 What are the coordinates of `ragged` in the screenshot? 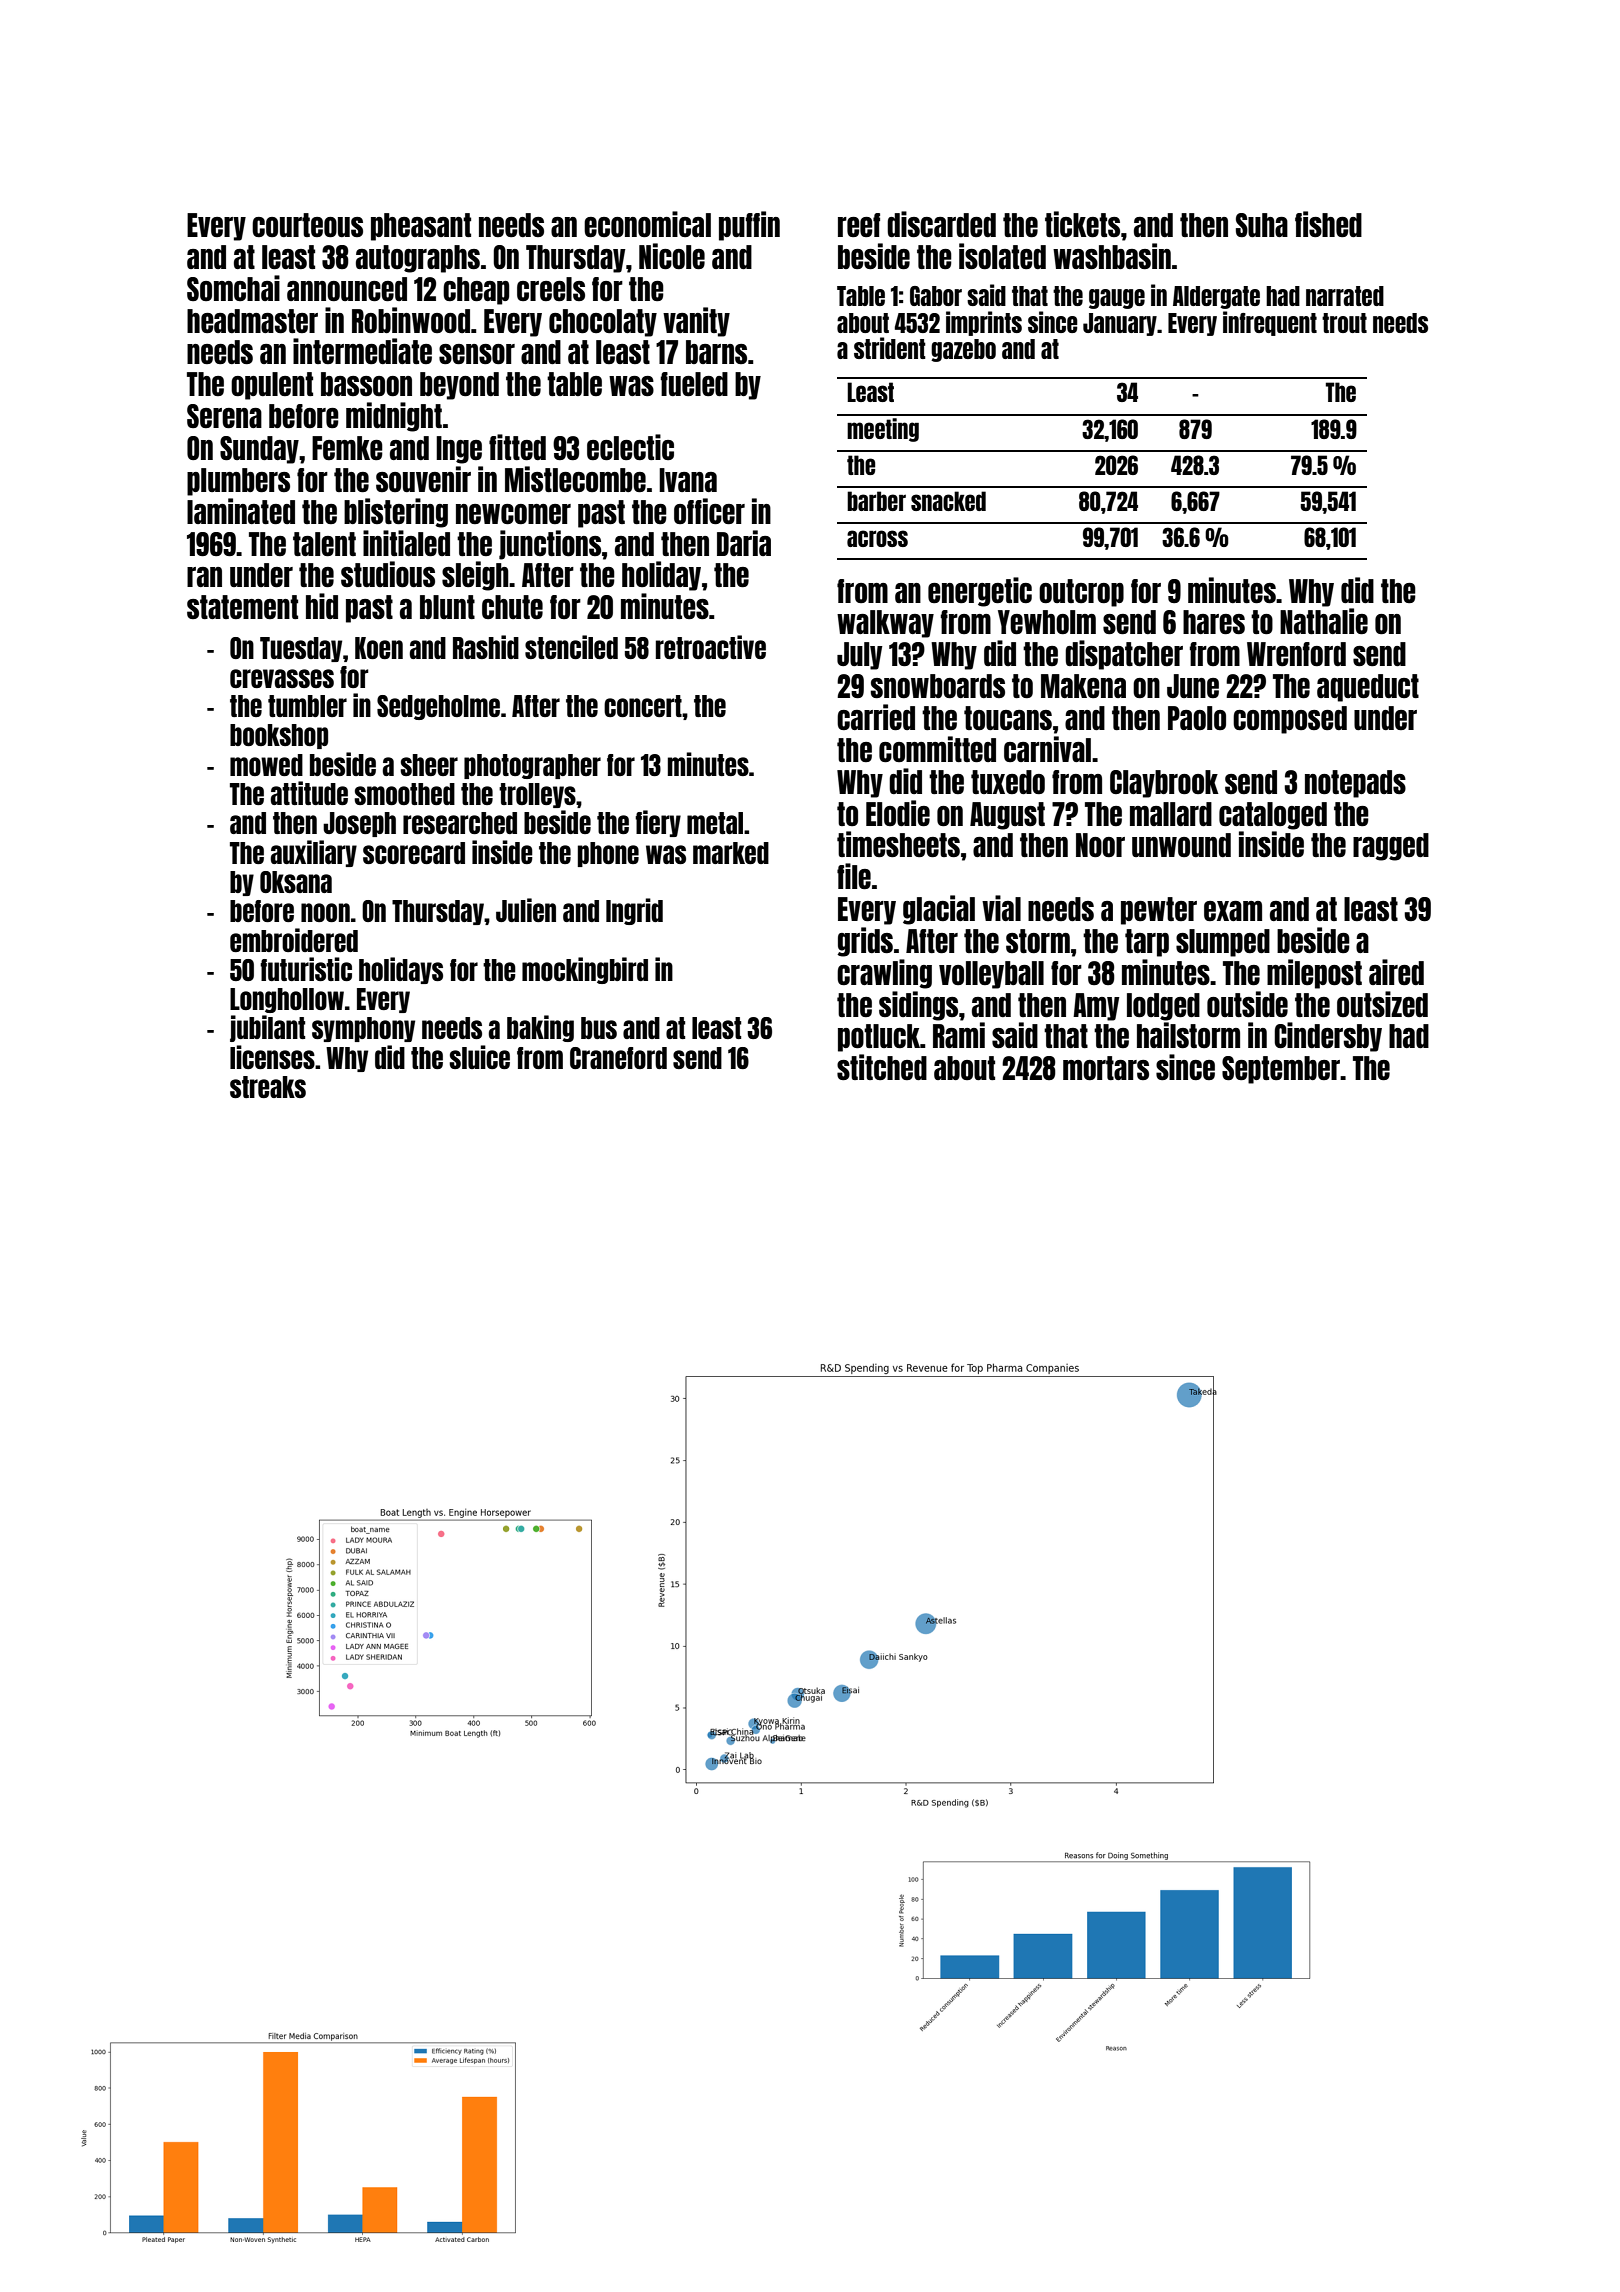 It's located at (1391, 847).
